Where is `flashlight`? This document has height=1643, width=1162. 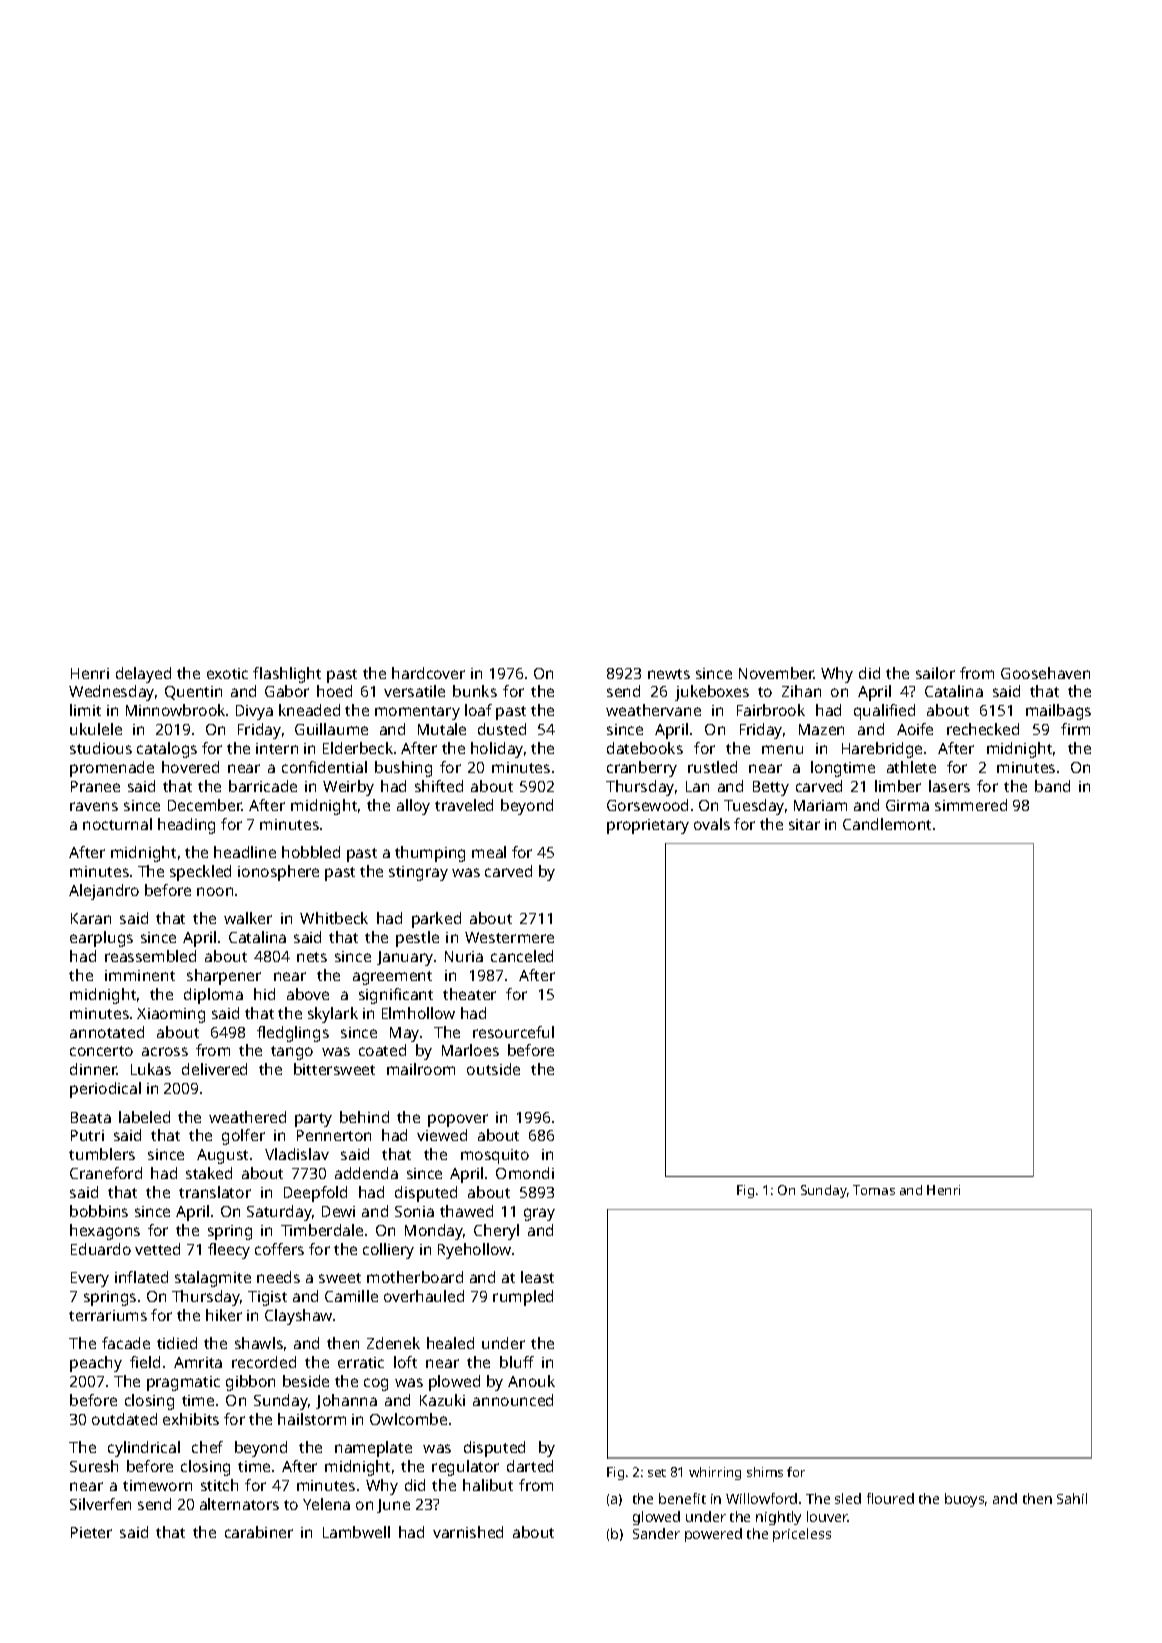 flashlight is located at coordinates (287, 675).
